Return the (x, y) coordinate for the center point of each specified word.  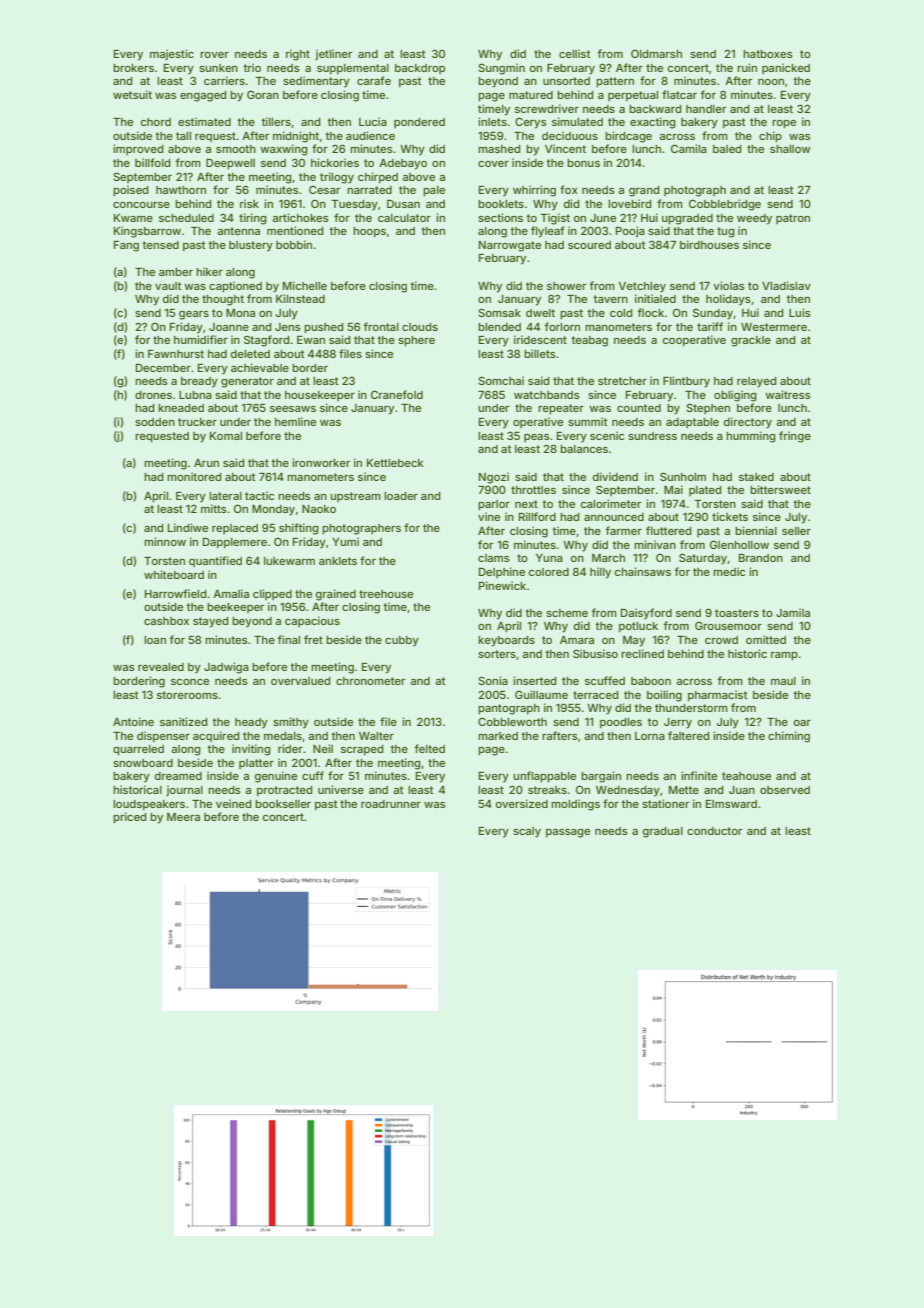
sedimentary (316, 82)
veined (233, 803)
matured (531, 95)
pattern (615, 82)
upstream (355, 497)
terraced (595, 695)
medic (729, 571)
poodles (621, 723)
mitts (214, 508)
